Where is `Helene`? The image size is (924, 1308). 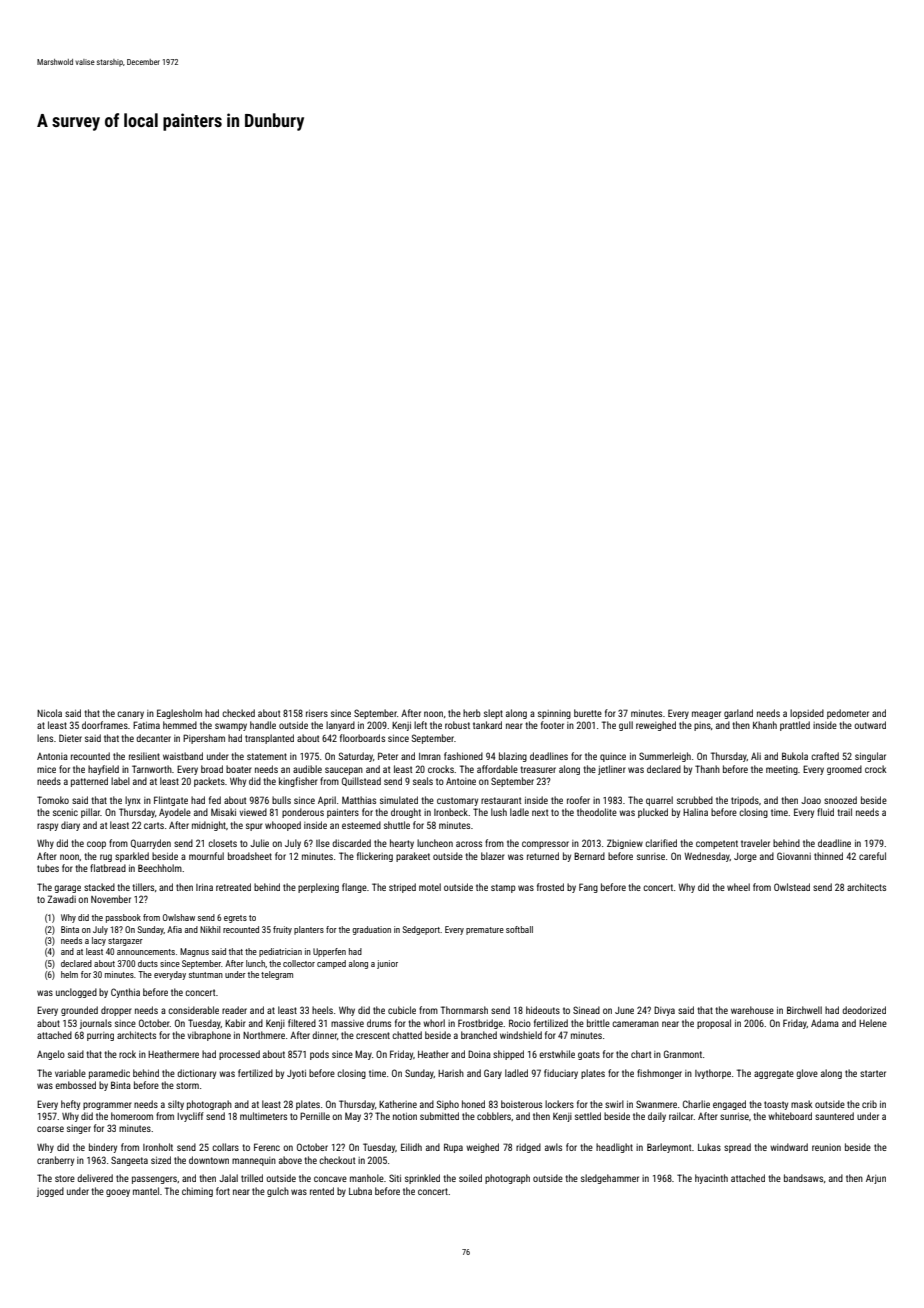
Helene is located at coordinates (873, 1023).
